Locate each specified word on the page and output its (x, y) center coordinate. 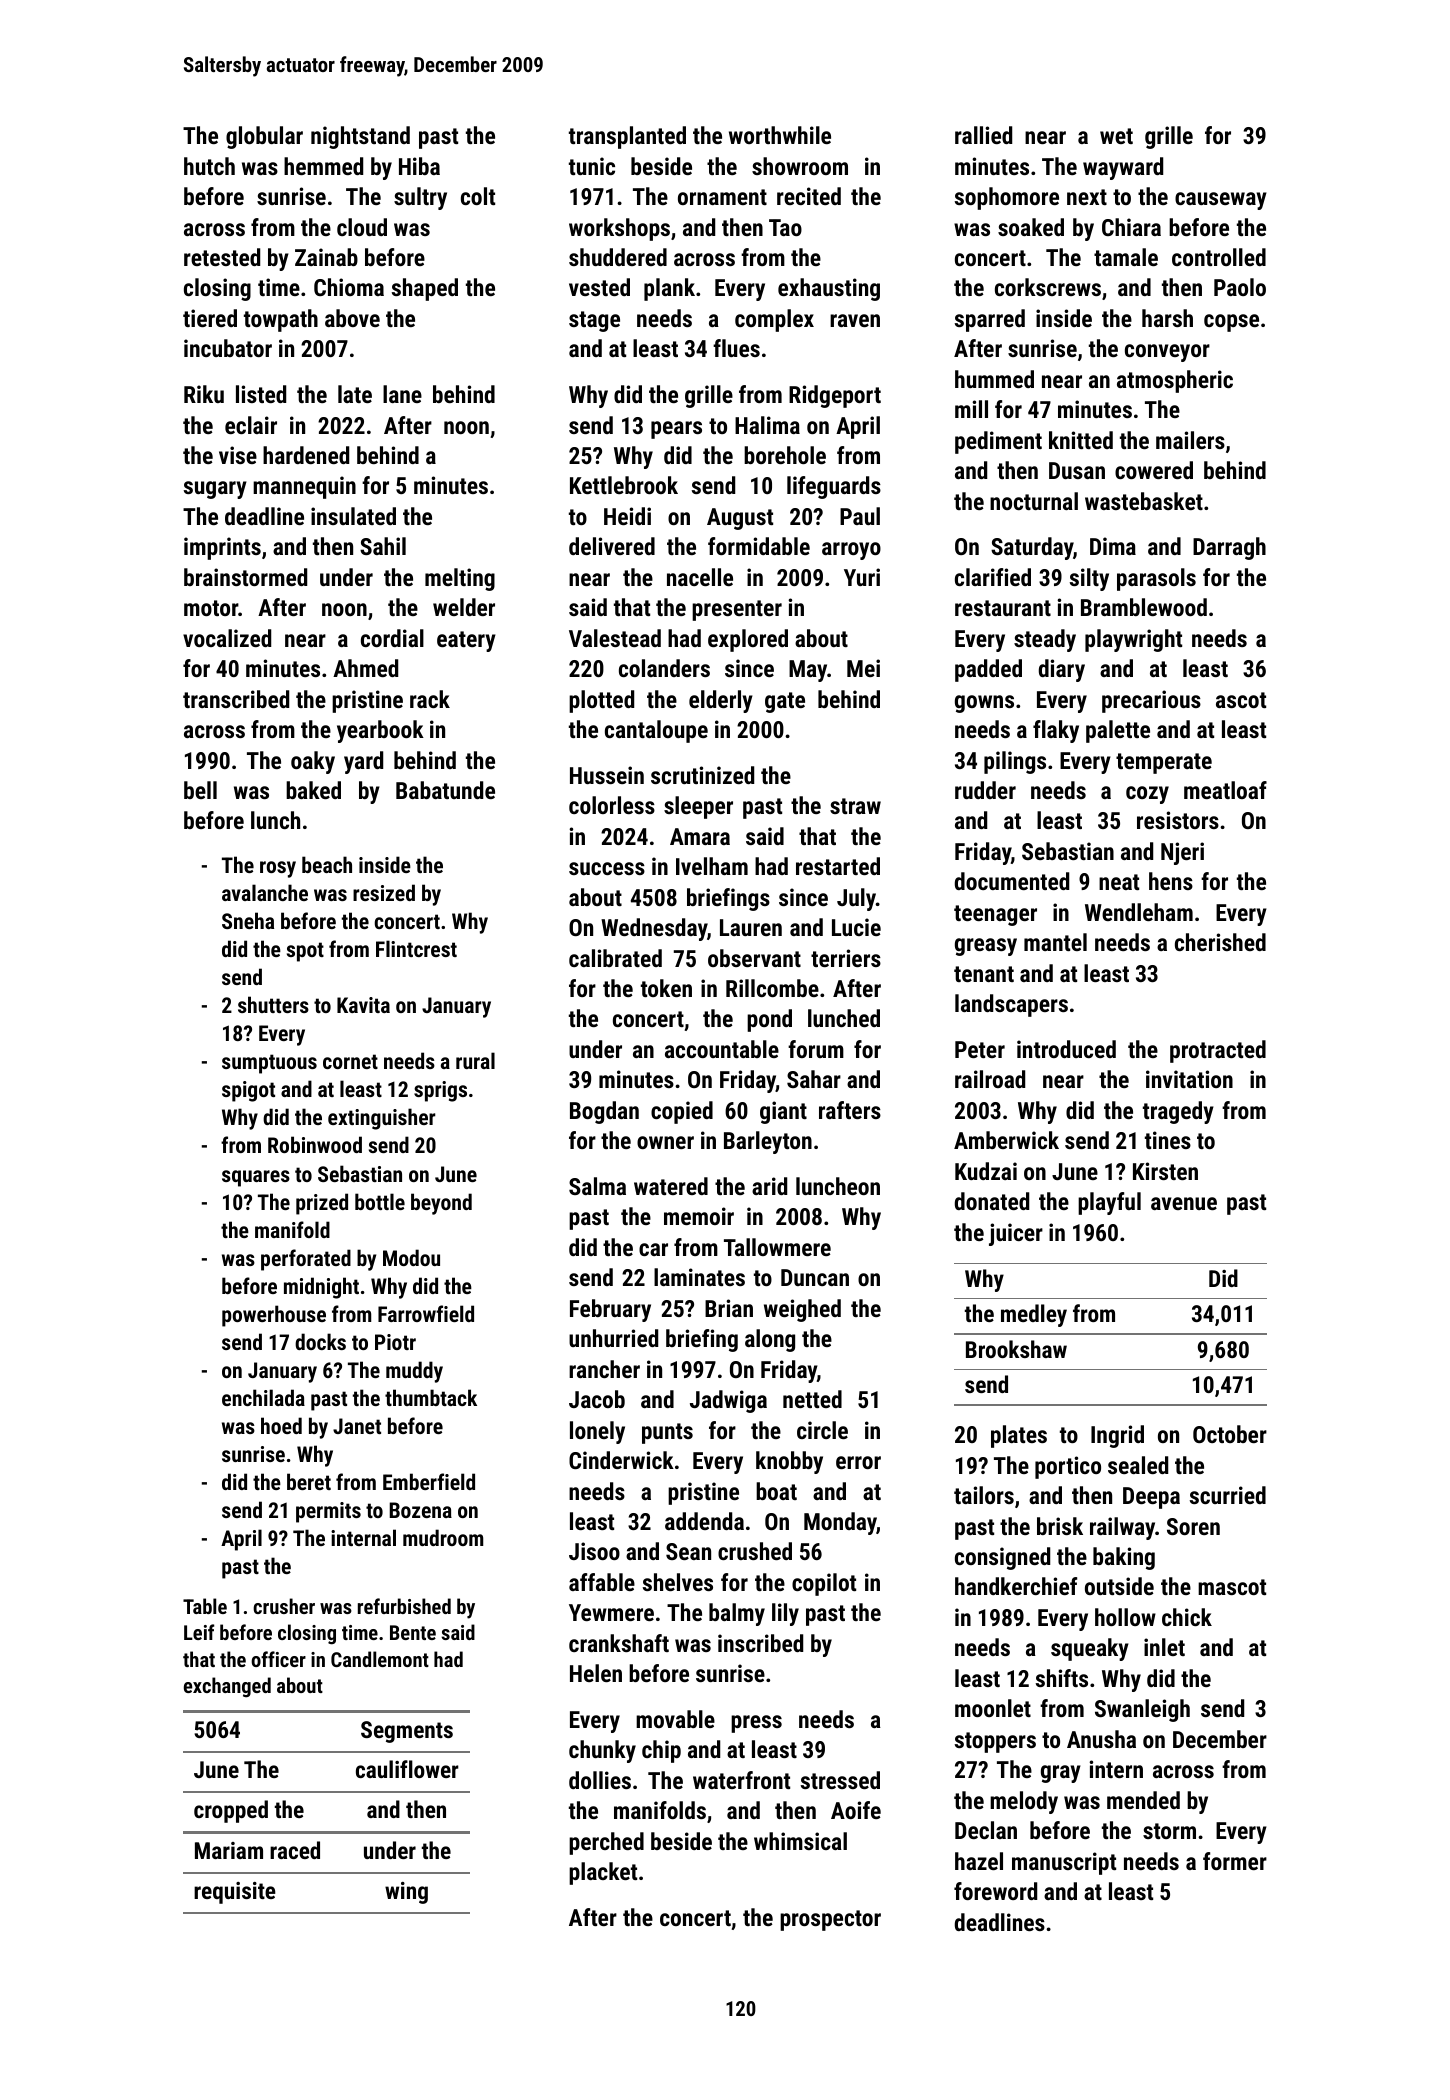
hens (1171, 881)
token (666, 988)
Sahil (383, 546)
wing (406, 1893)
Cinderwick (621, 1460)
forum (816, 1049)
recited (809, 196)
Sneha (248, 920)
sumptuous (269, 1064)
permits (328, 1512)
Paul (860, 516)
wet (1116, 136)
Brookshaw (1016, 1349)
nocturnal (1034, 501)
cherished (1220, 942)
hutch (209, 166)
